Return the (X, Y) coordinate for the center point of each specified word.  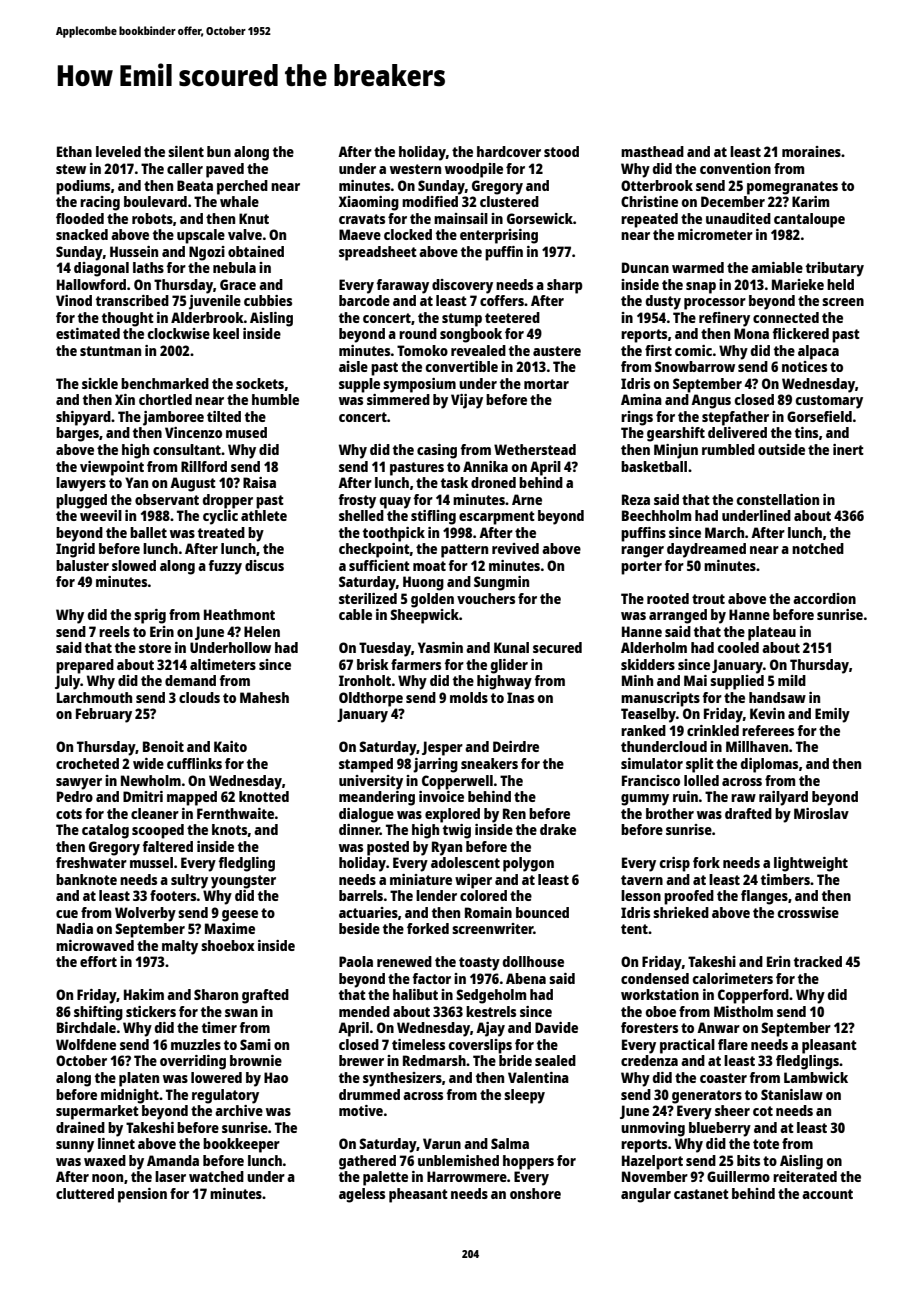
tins (806, 432)
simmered (398, 399)
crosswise (808, 912)
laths (148, 267)
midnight (130, 1096)
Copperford (753, 996)
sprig (150, 616)
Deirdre (516, 746)
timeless (418, 1044)
